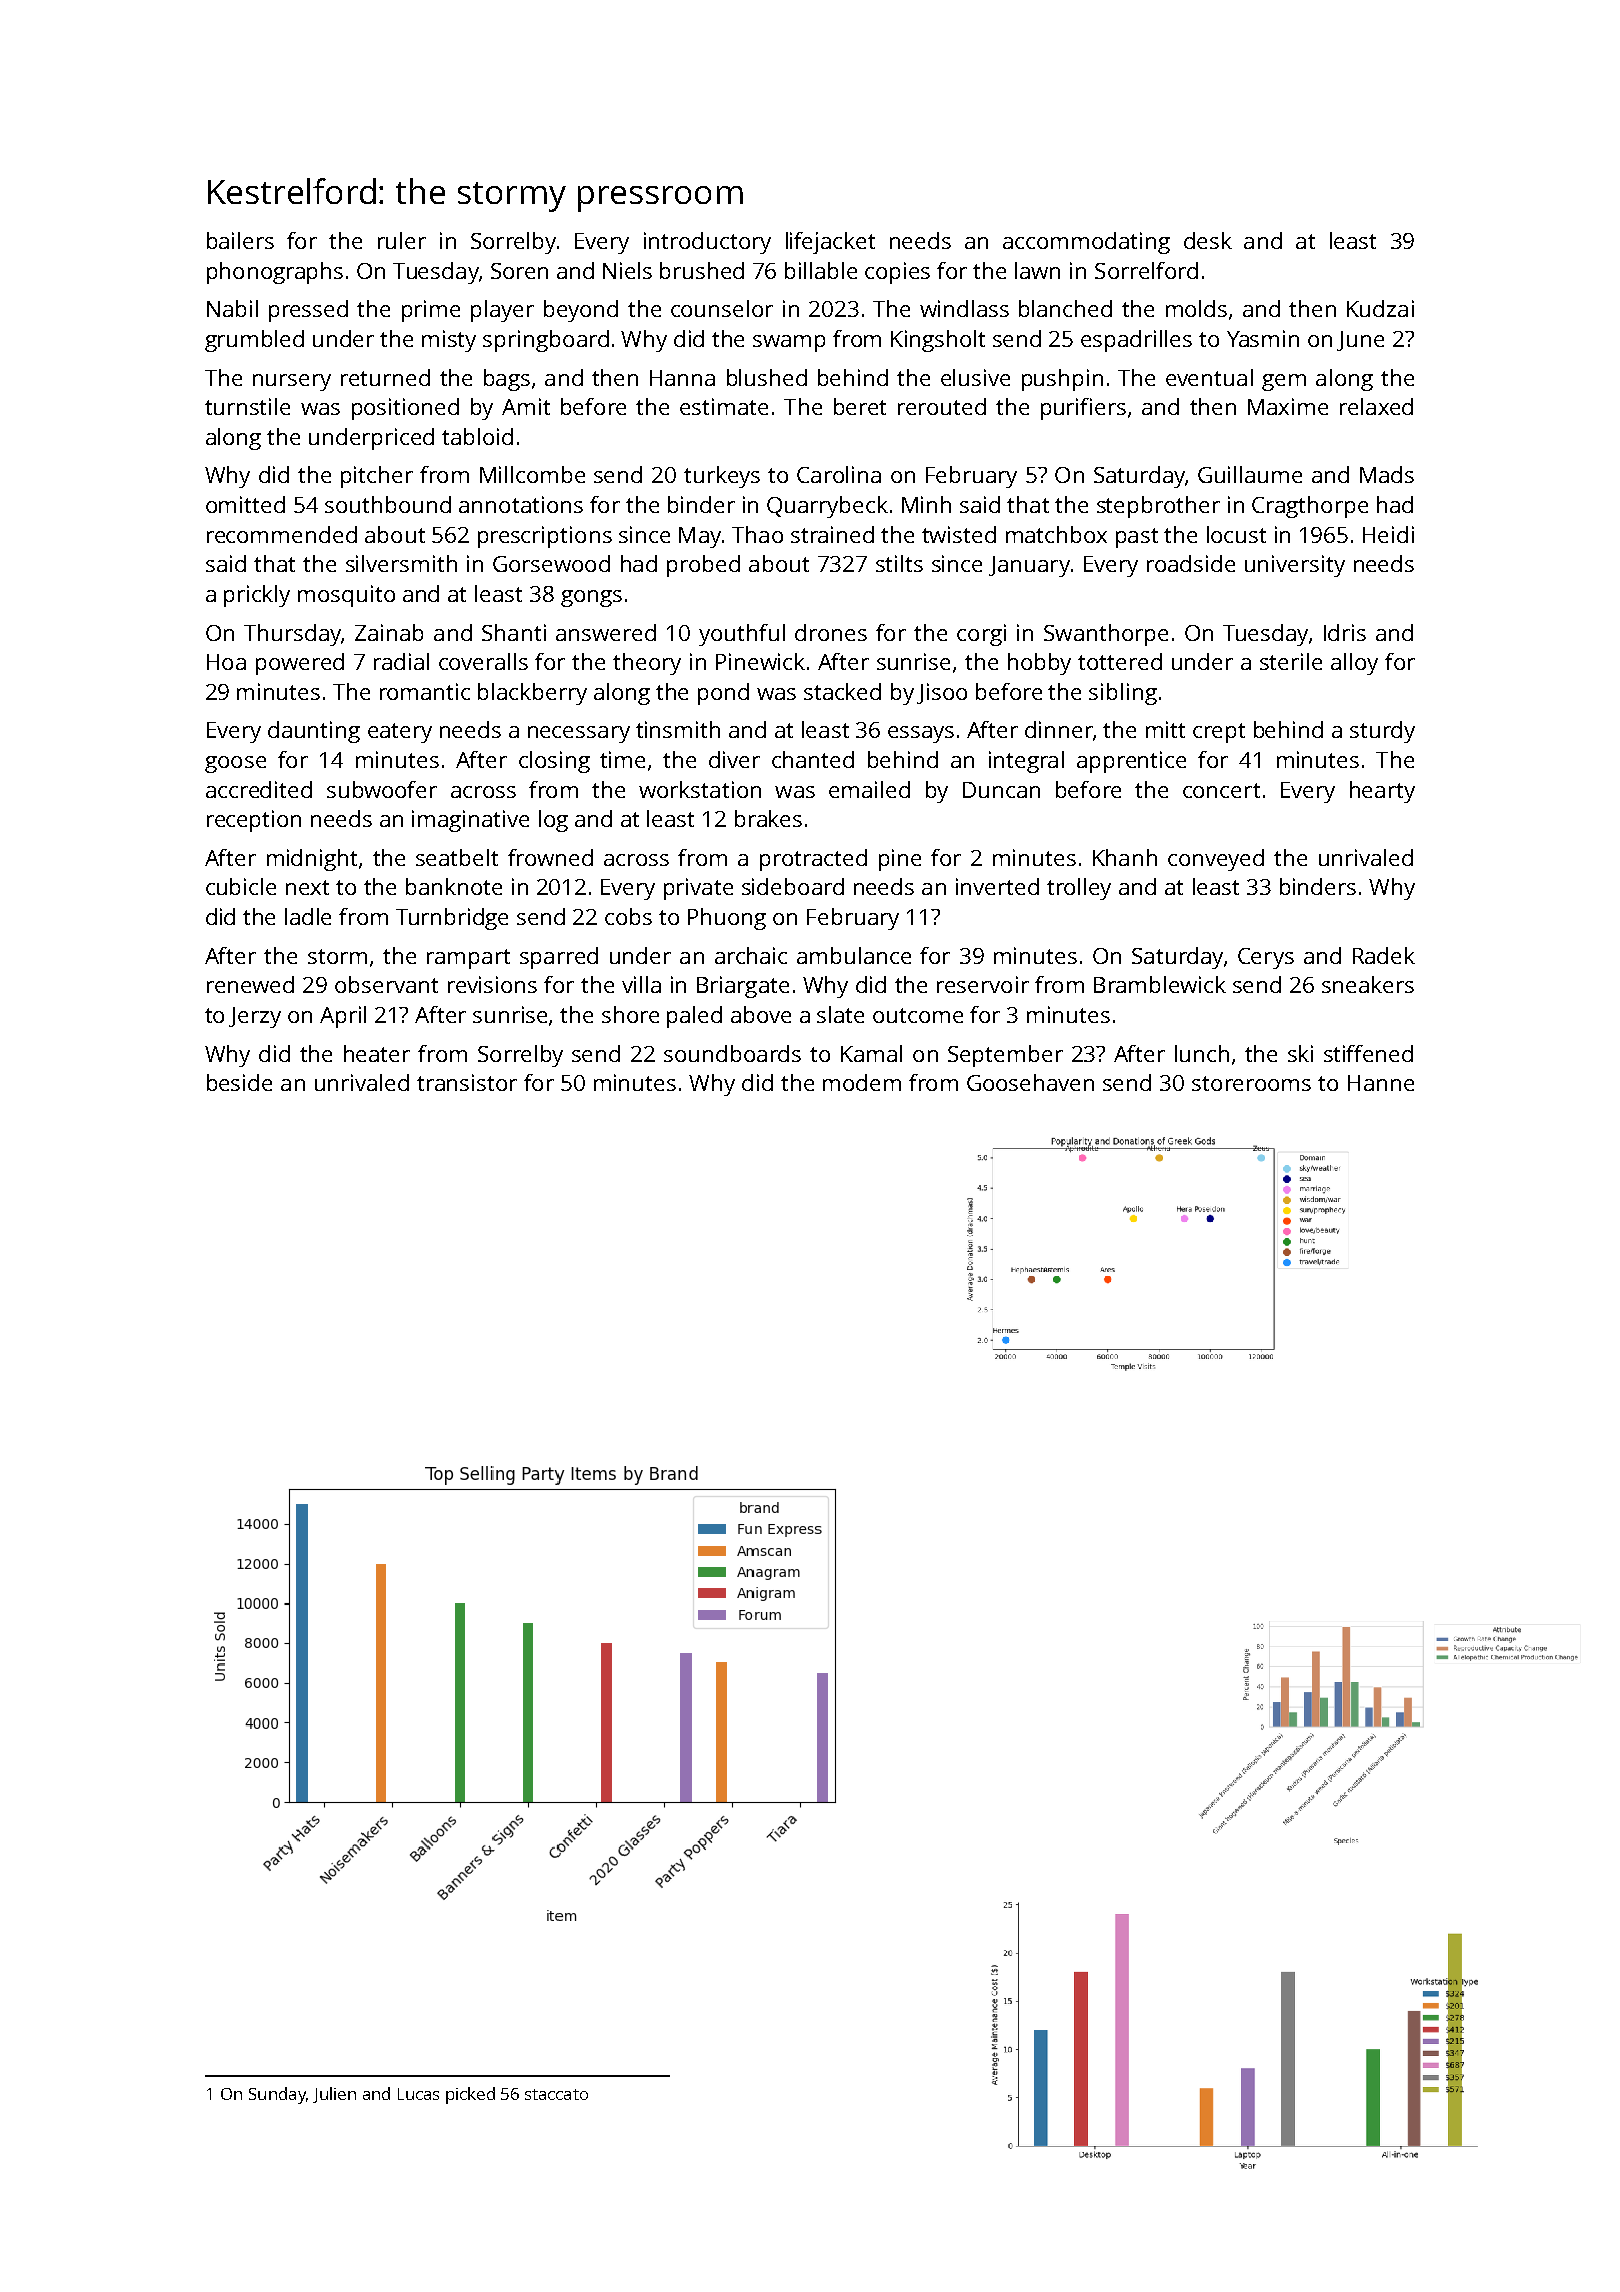  Describe the element at coordinates (240, 240) in the image. I see `bailers` at that location.
